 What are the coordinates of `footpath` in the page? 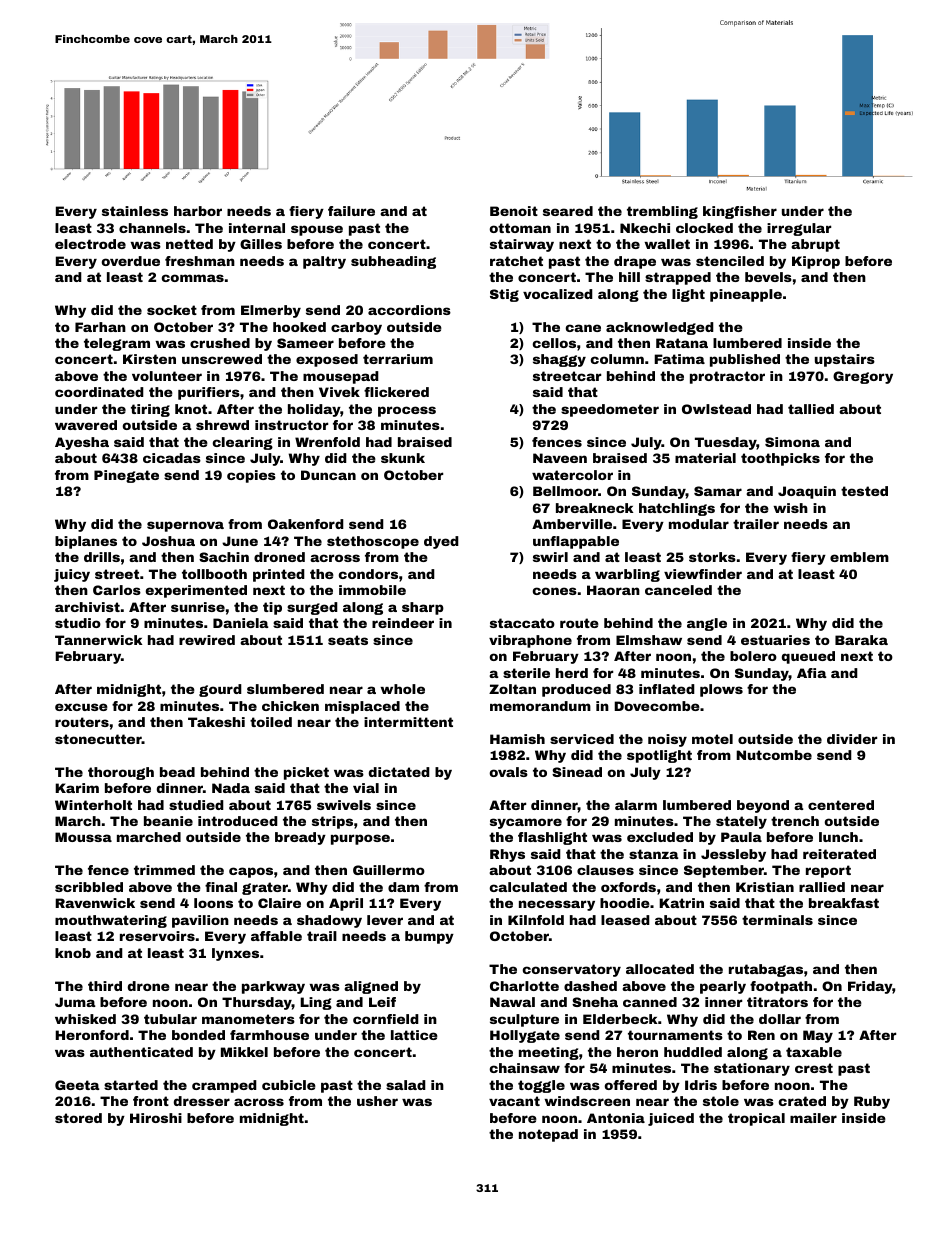 It's located at (781, 987).
